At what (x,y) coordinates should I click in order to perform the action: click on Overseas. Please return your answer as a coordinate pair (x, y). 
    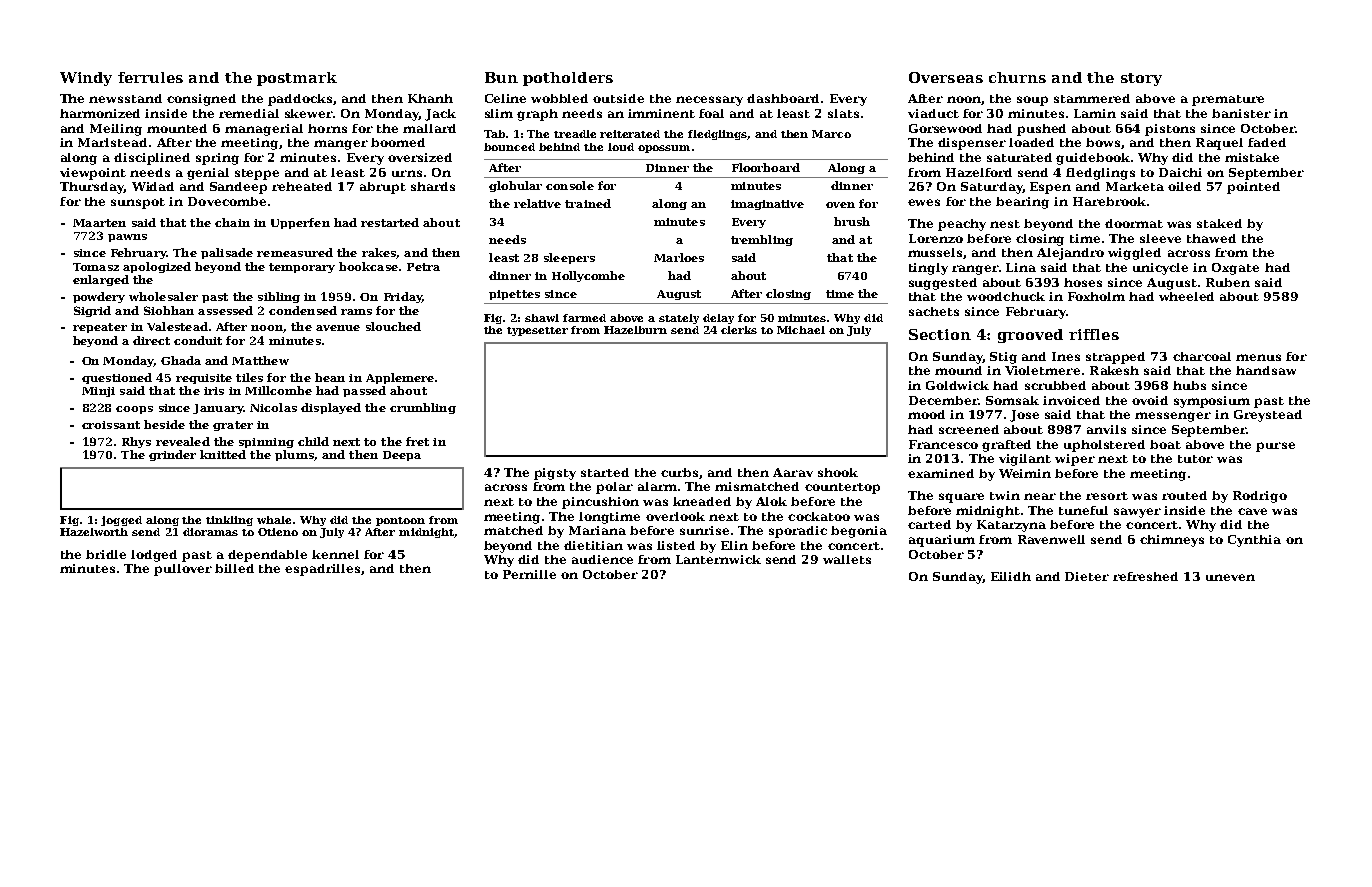
    Looking at the image, I should click on (946, 77).
